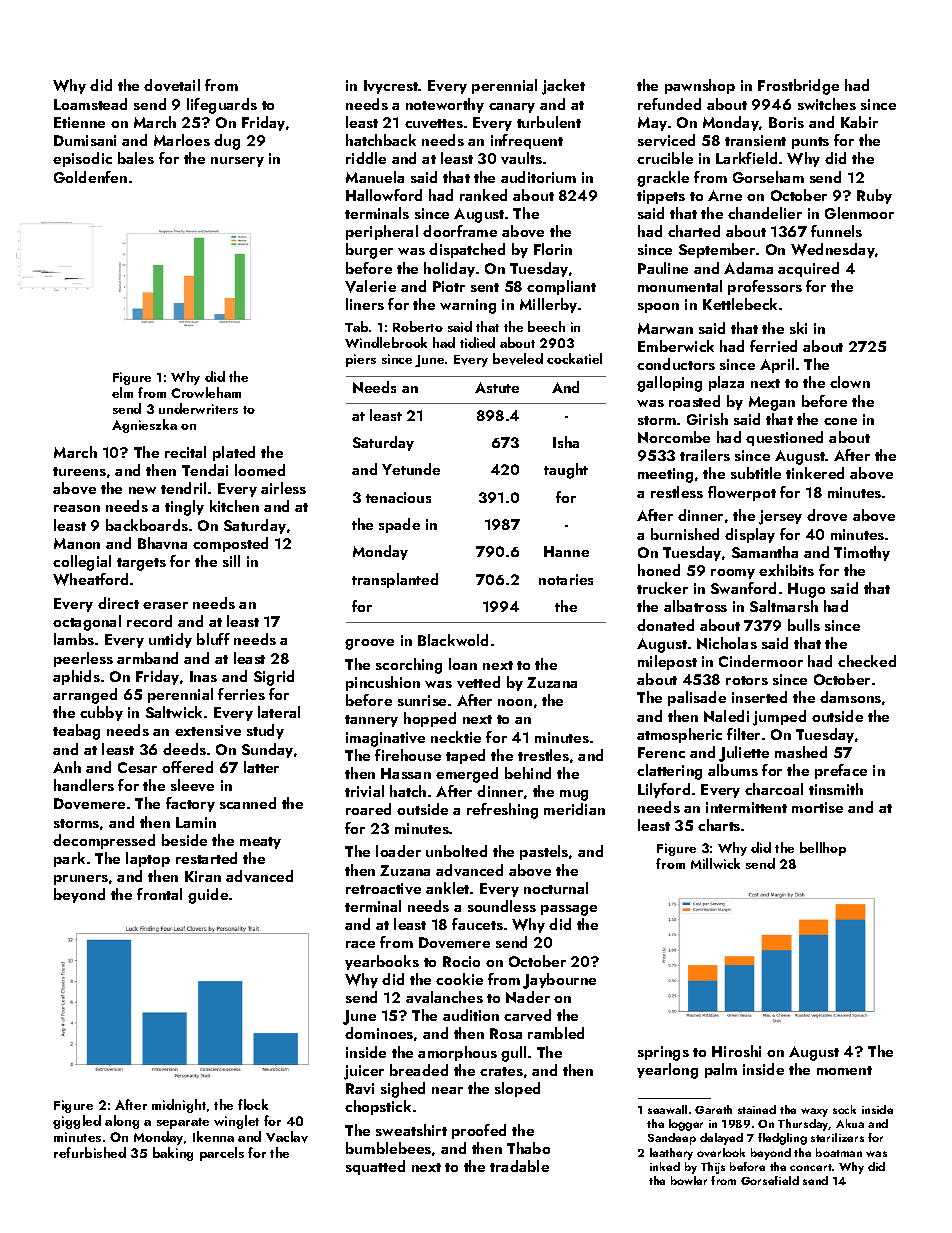 The image size is (952, 1233). Describe the element at coordinates (662, 588) in the screenshot. I see `trucker` at that location.
